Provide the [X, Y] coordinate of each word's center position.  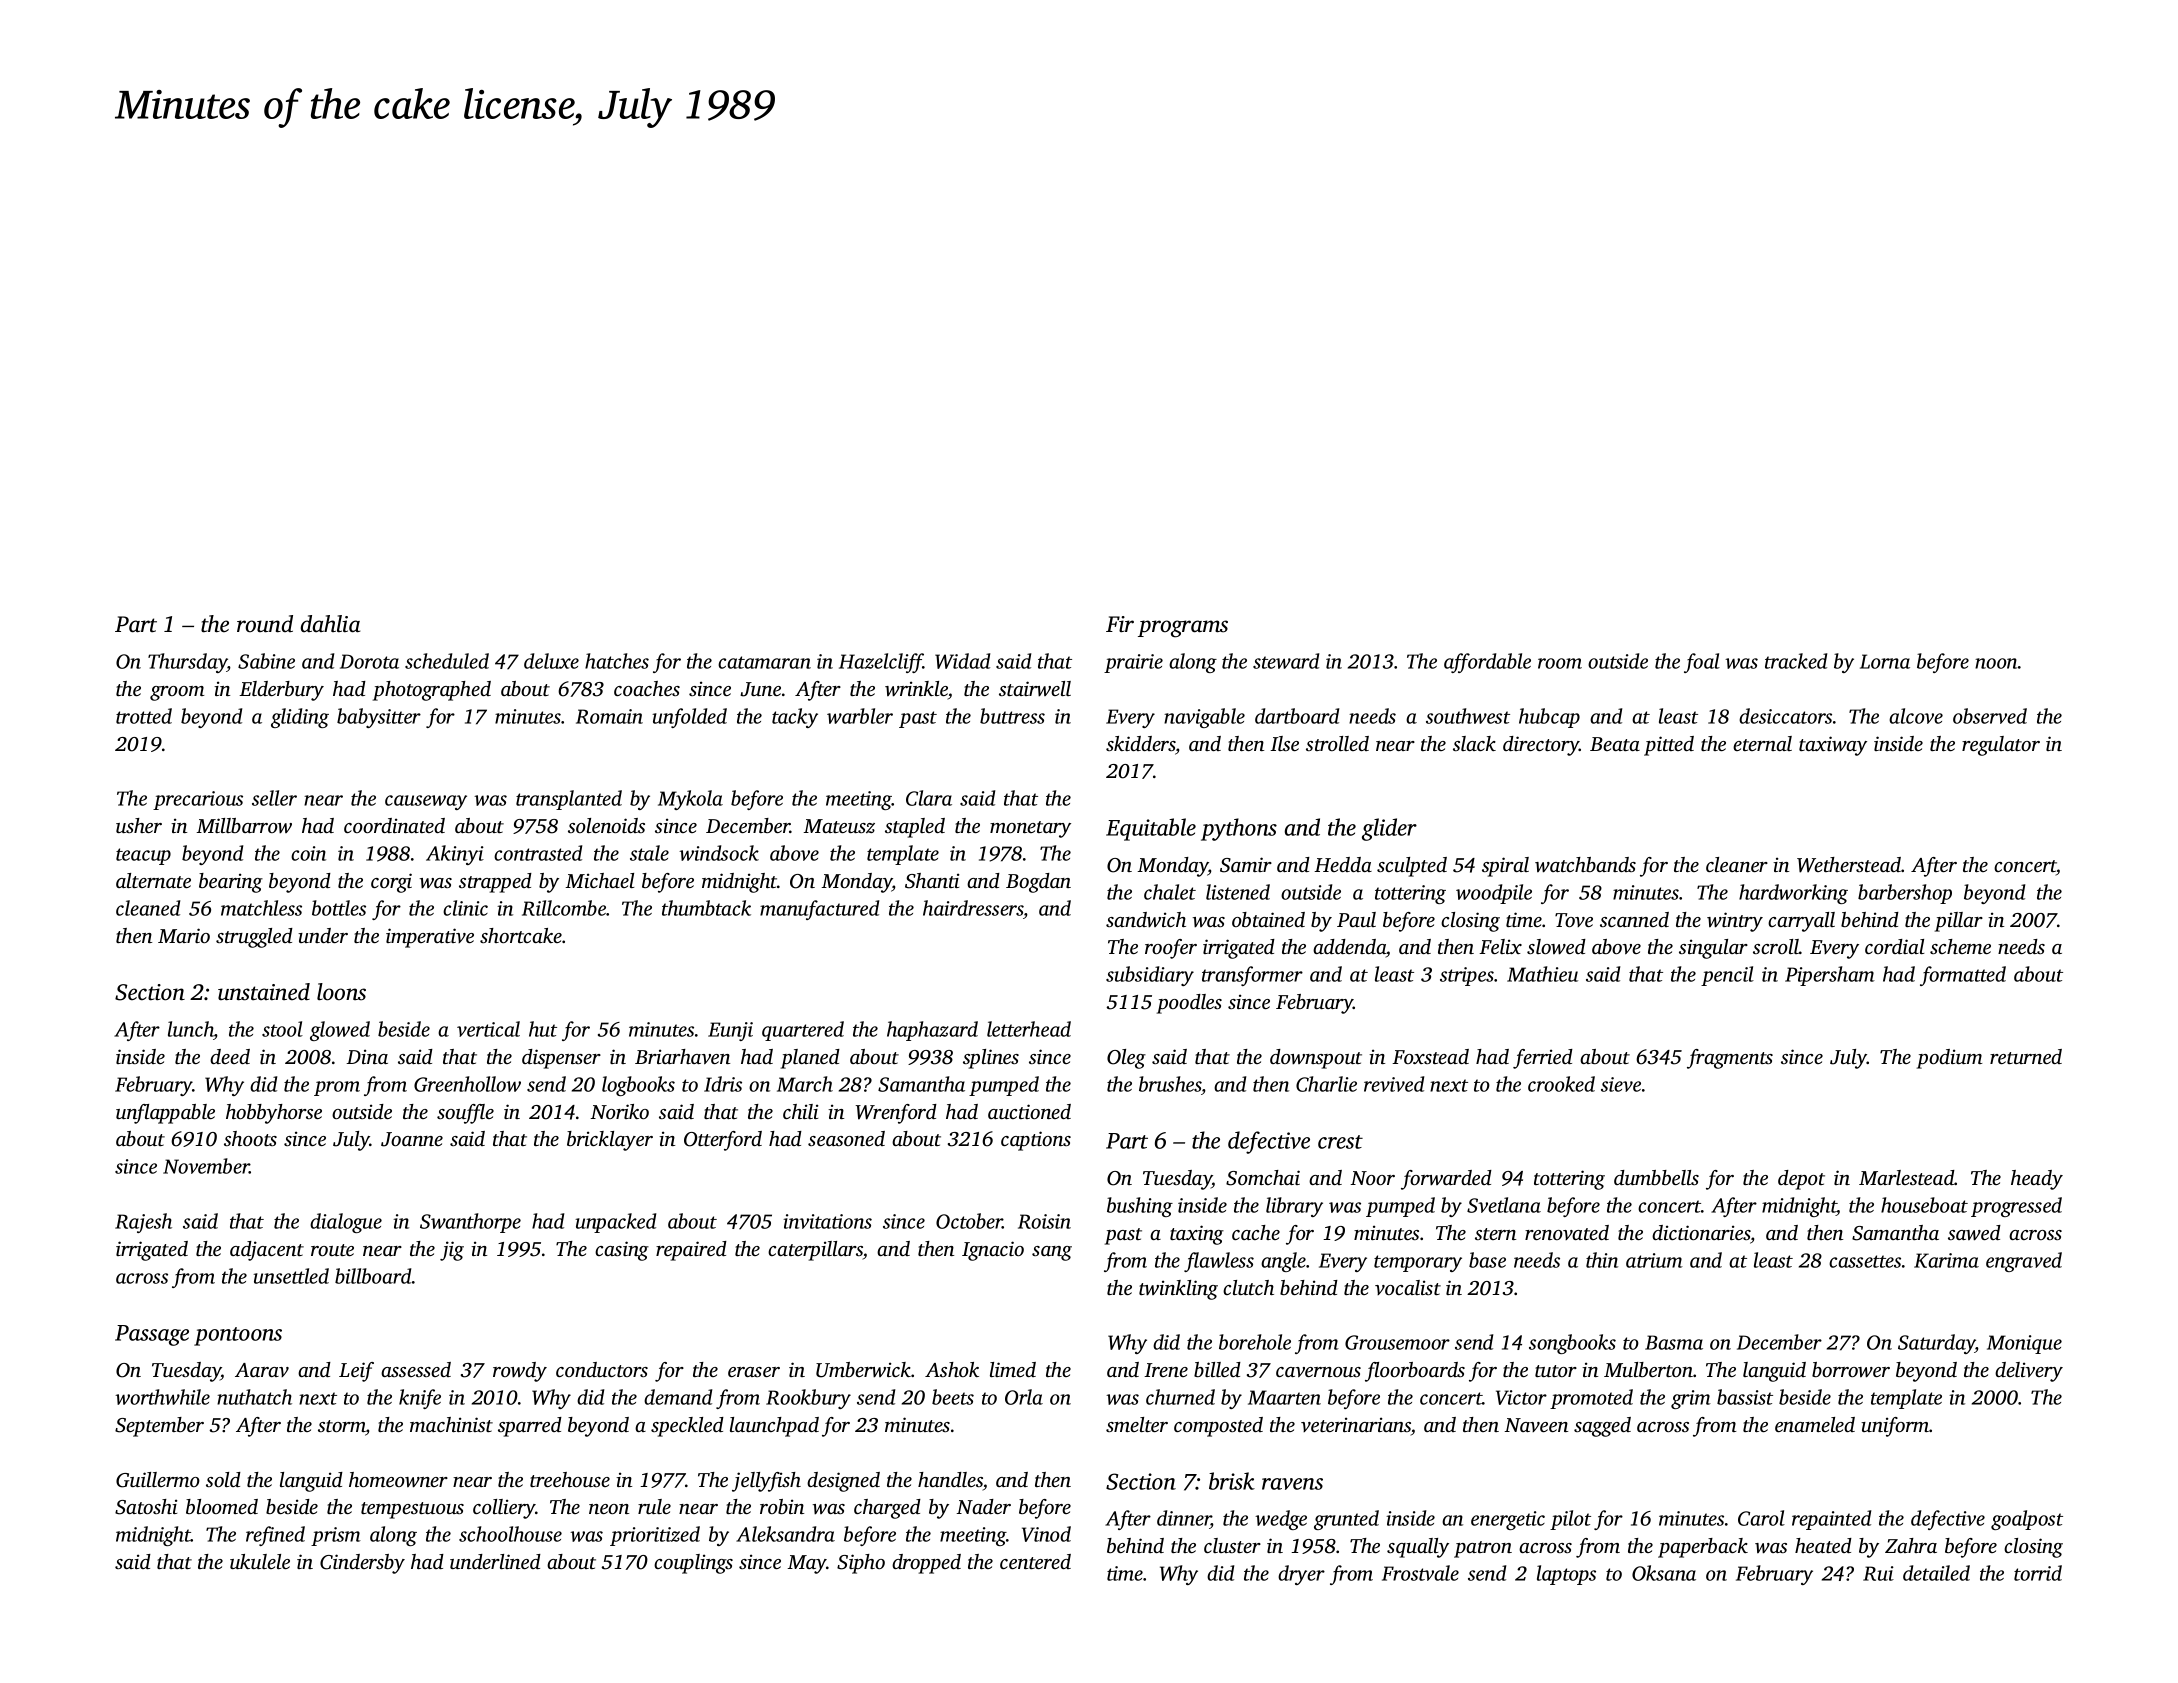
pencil [1727, 976]
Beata [1615, 744]
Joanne [412, 1139]
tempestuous [412, 1510]
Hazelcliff [881, 663]
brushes [1170, 1084]
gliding [300, 718]
